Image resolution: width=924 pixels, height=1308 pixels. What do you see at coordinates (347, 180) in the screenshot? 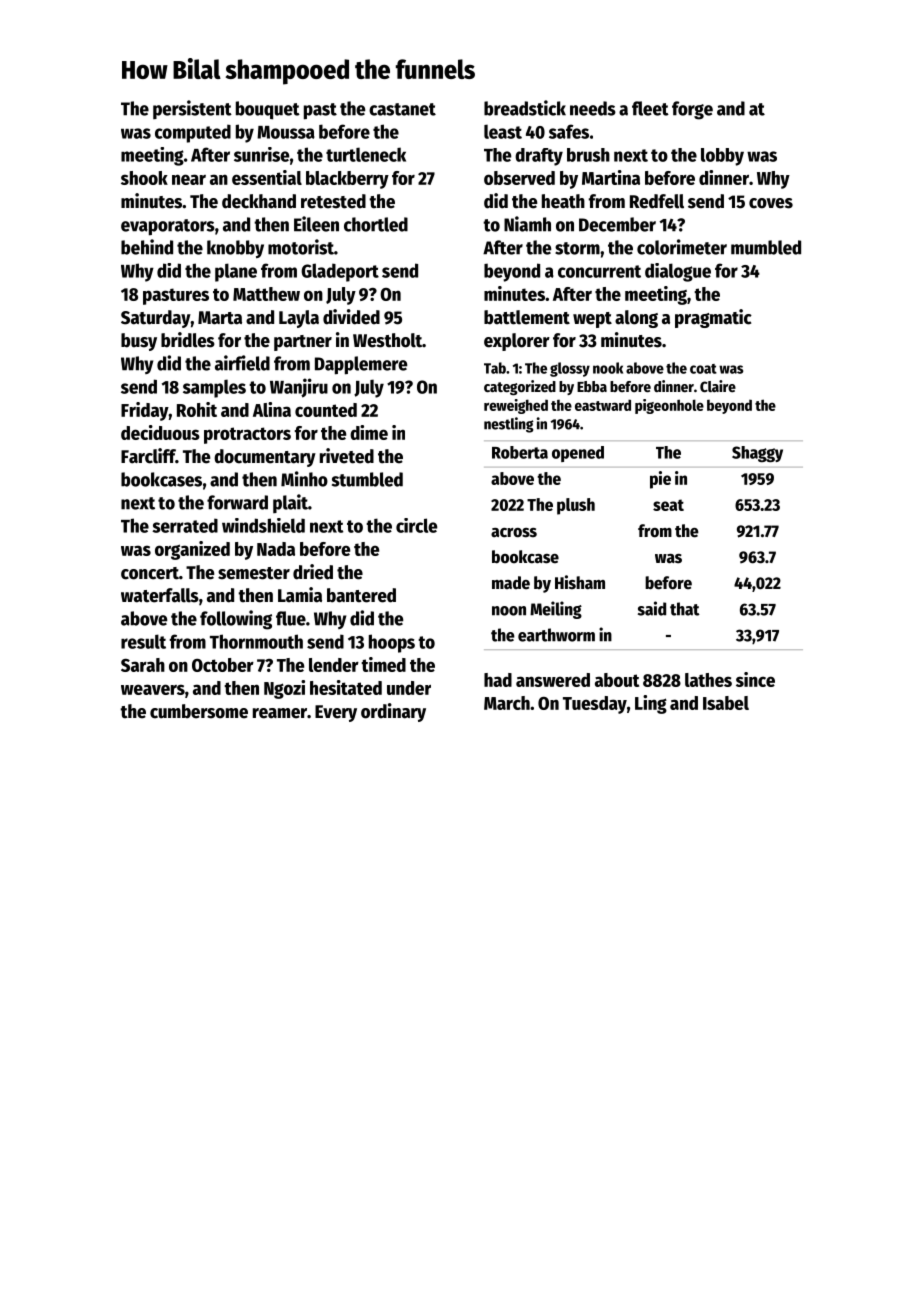
I see `blackberry` at bounding box center [347, 180].
